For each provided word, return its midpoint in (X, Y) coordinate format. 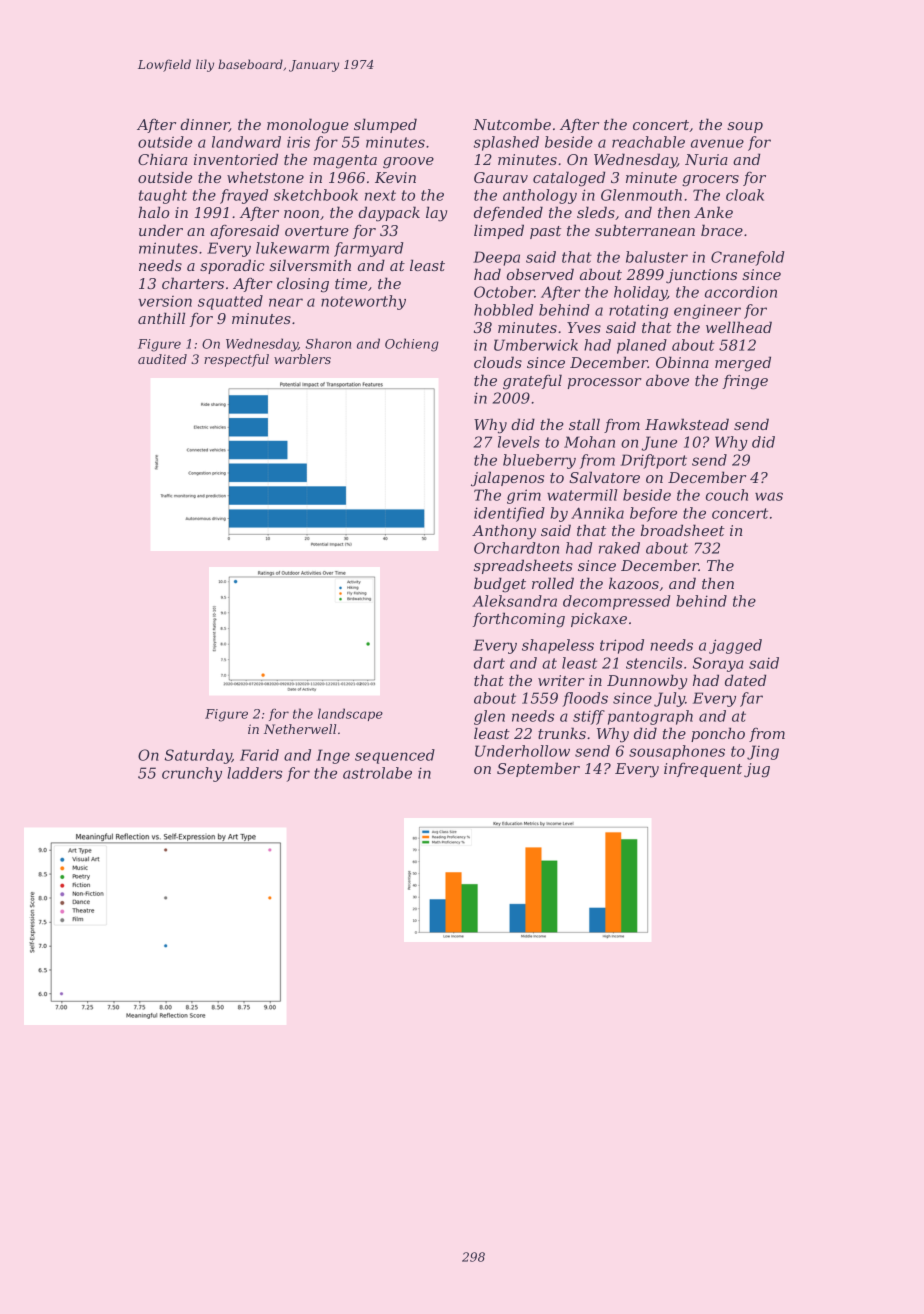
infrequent (703, 769)
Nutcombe (512, 124)
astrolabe (377, 773)
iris (298, 142)
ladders (254, 773)
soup (745, 127)
